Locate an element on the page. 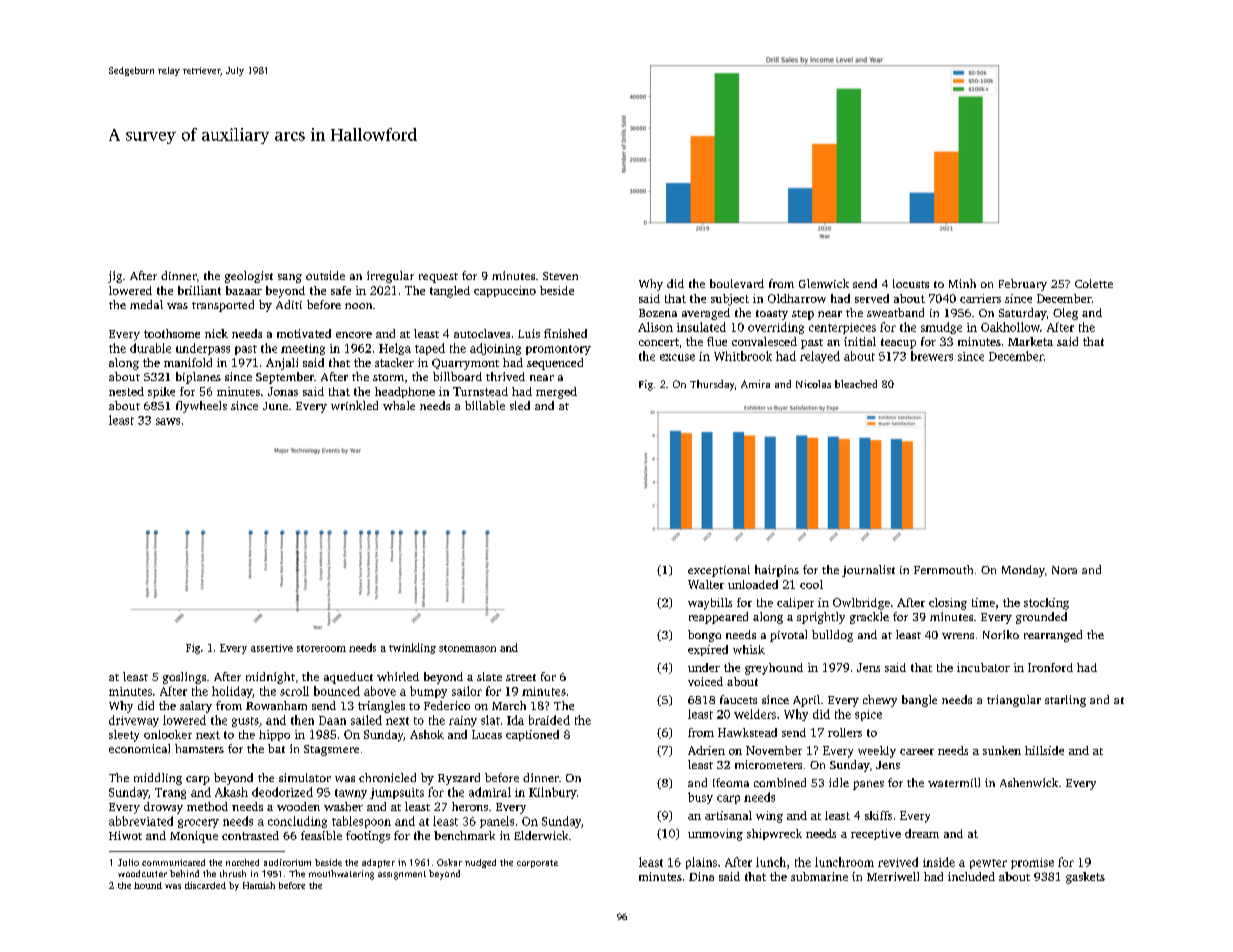 The height and width of the image is (952, 1233). exceptional is located at coordinates (719, 571).
